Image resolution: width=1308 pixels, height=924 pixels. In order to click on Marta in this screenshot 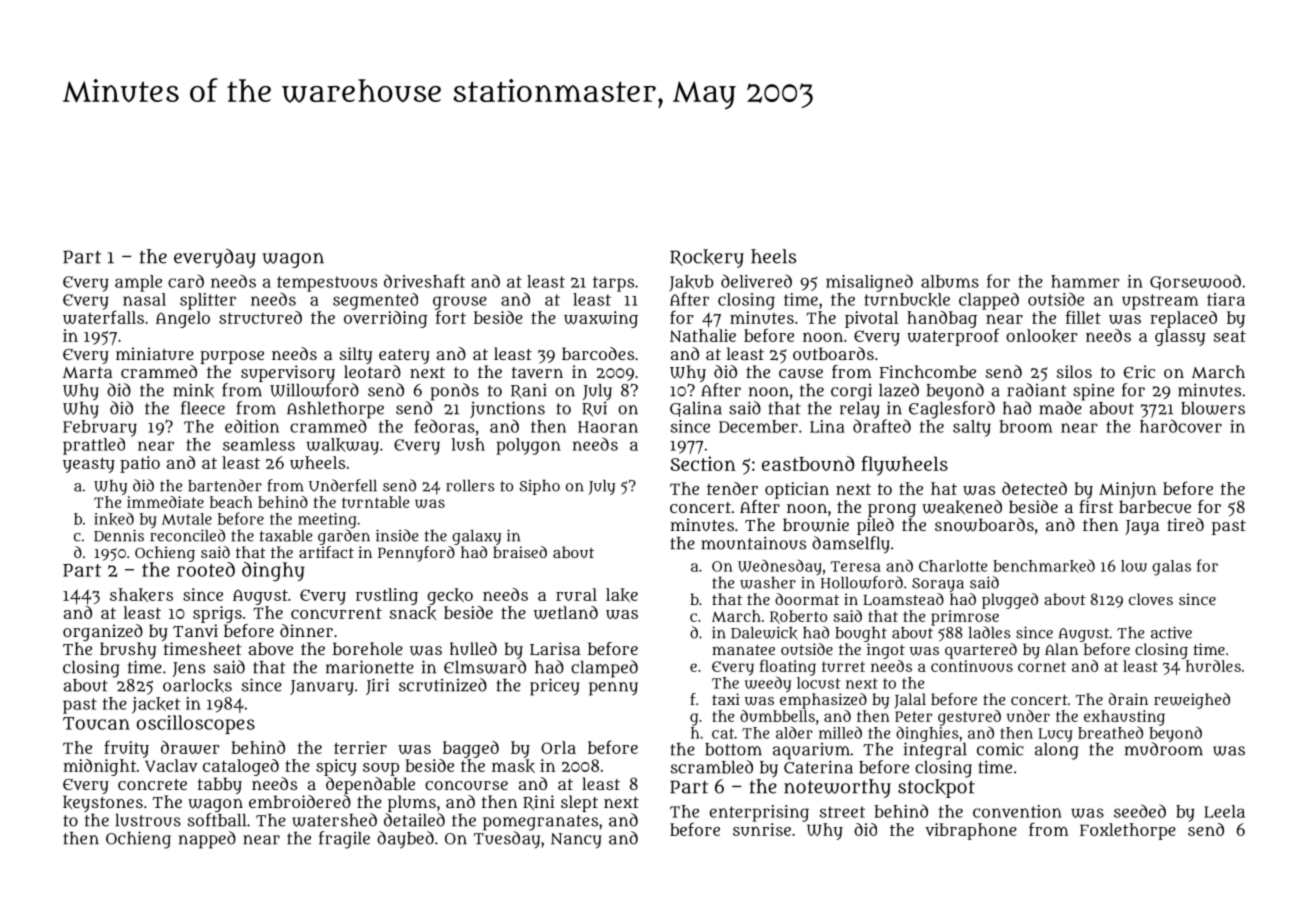, I will do `click(87, 372)`.
